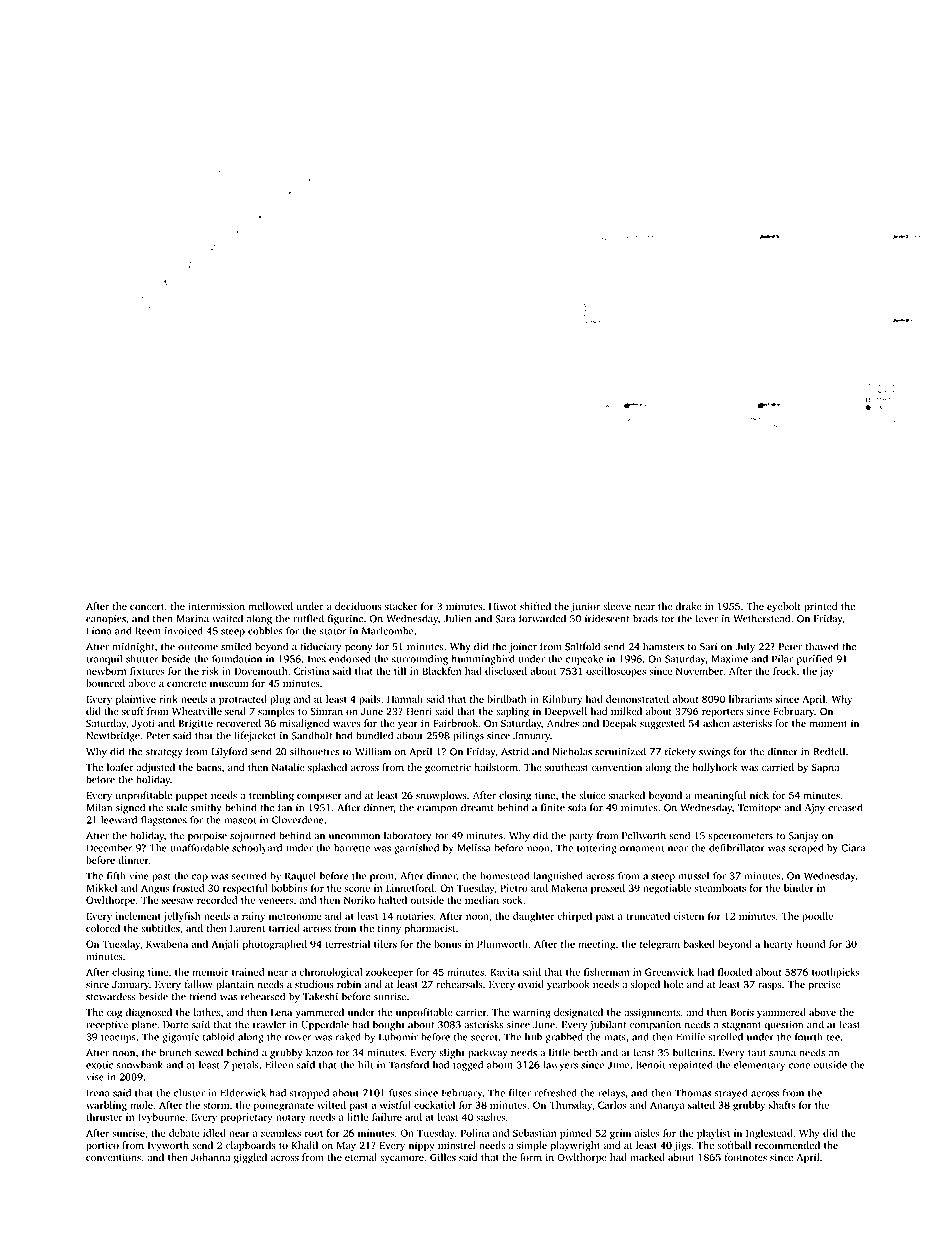 The image size is (952, 1233). What do you see at coordinates (387, 631) in the document?
I see `Marlcombe` at bounding box center [387, 631].
